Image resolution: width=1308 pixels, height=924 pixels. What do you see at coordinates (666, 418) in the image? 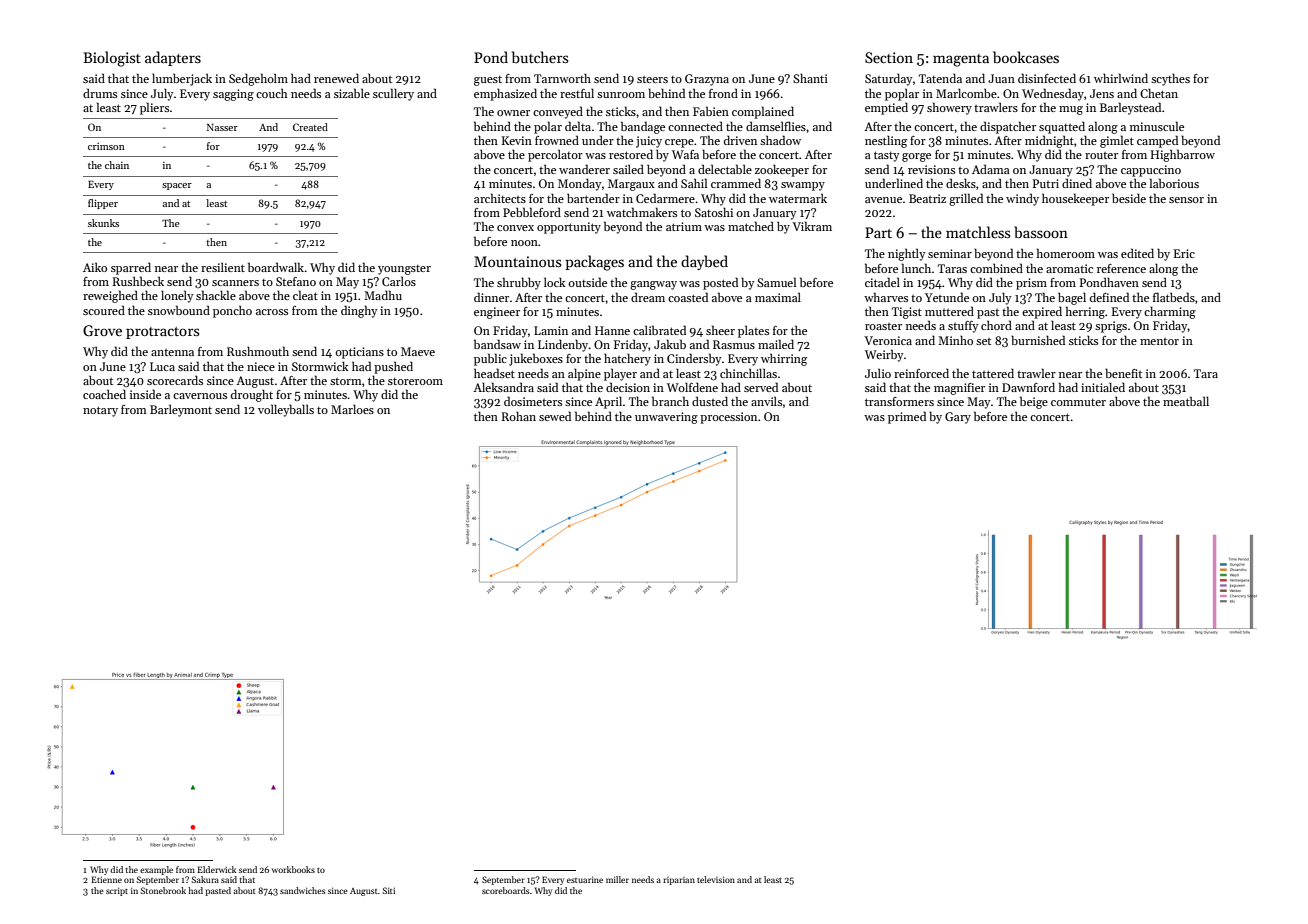
I see `unwavering` at bounding box center [666, 418].
